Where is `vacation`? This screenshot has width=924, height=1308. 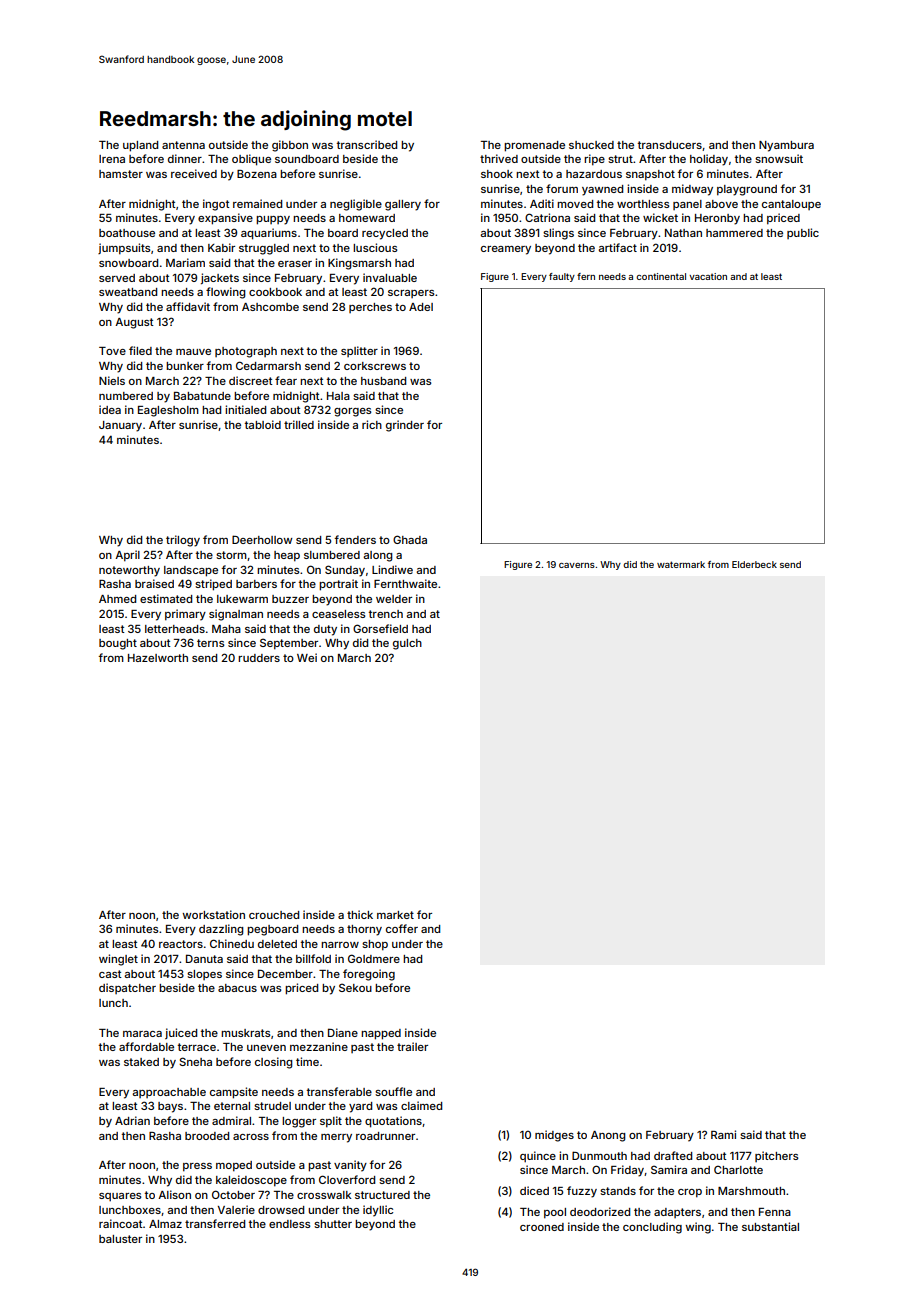
vacation is located at coordinates (708, 276).
